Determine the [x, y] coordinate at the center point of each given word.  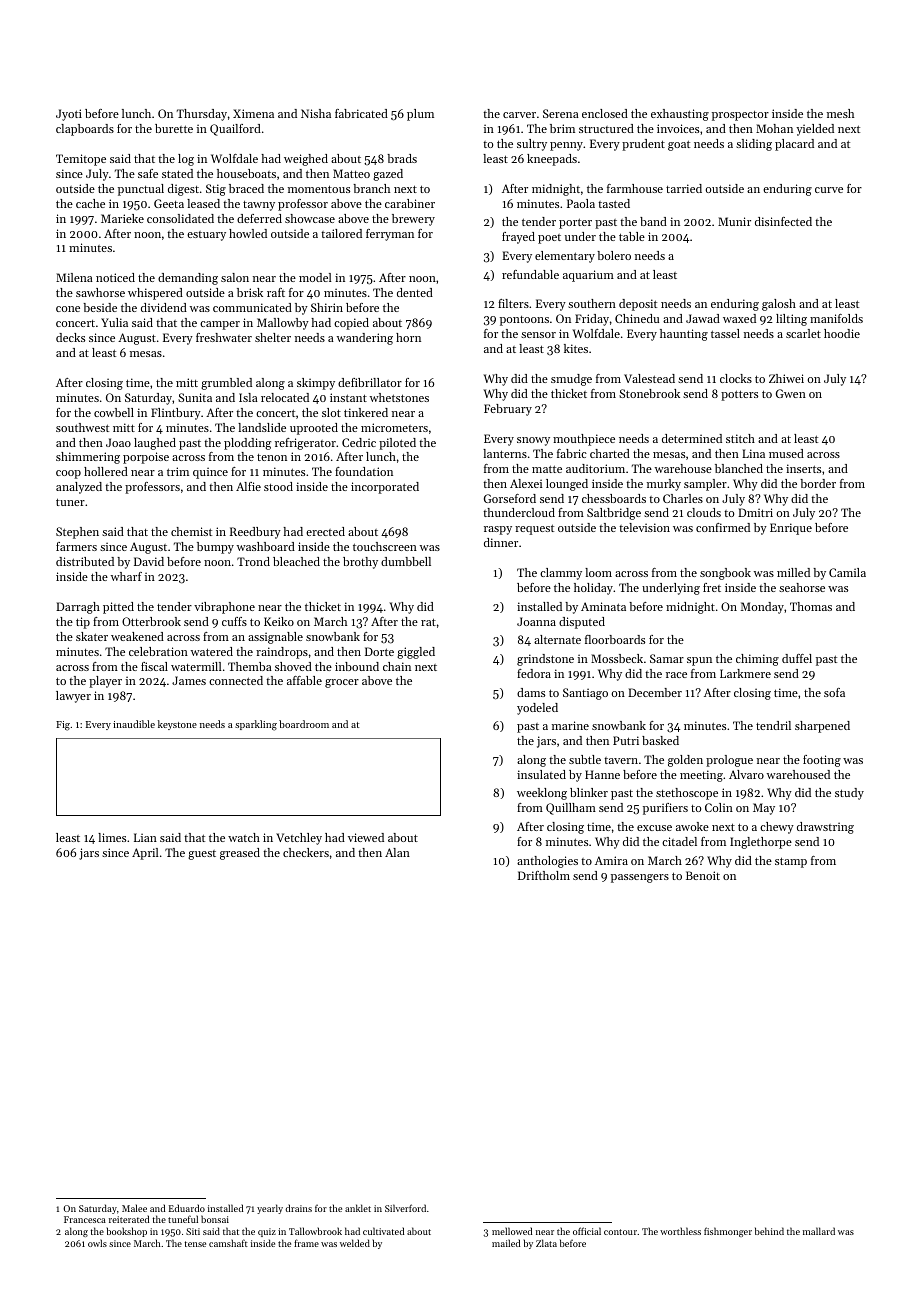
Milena [74, 277]
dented [415, 292]
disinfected [783, 221]
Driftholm [544, 875]
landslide [262, 427]
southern [592, 303]
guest [202, 855]
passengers [640, 878]
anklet [358, 1208]
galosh [779, 305]
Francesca [85, 1219]
